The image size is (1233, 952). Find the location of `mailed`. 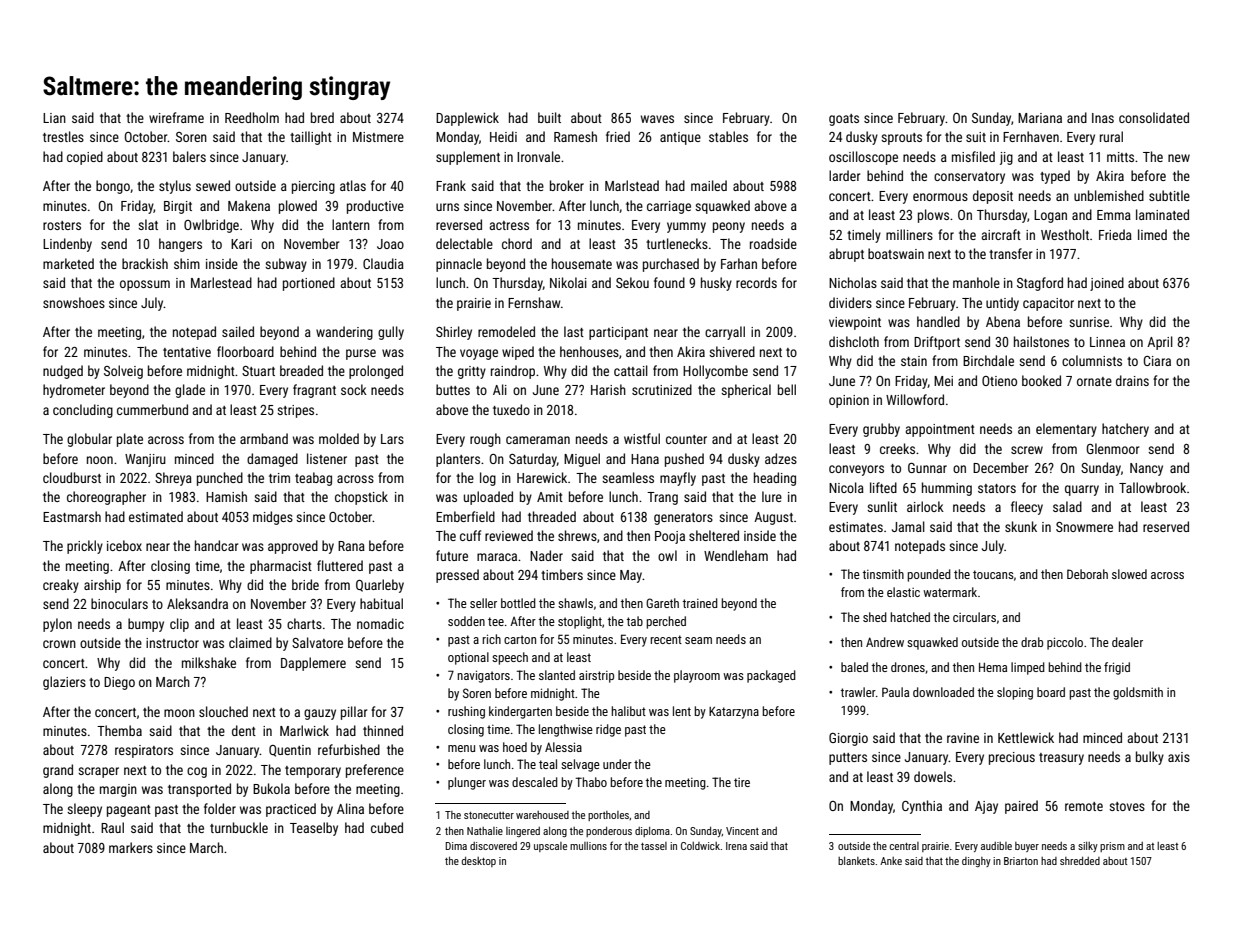

mailed is located at coordinates (709, 185).
